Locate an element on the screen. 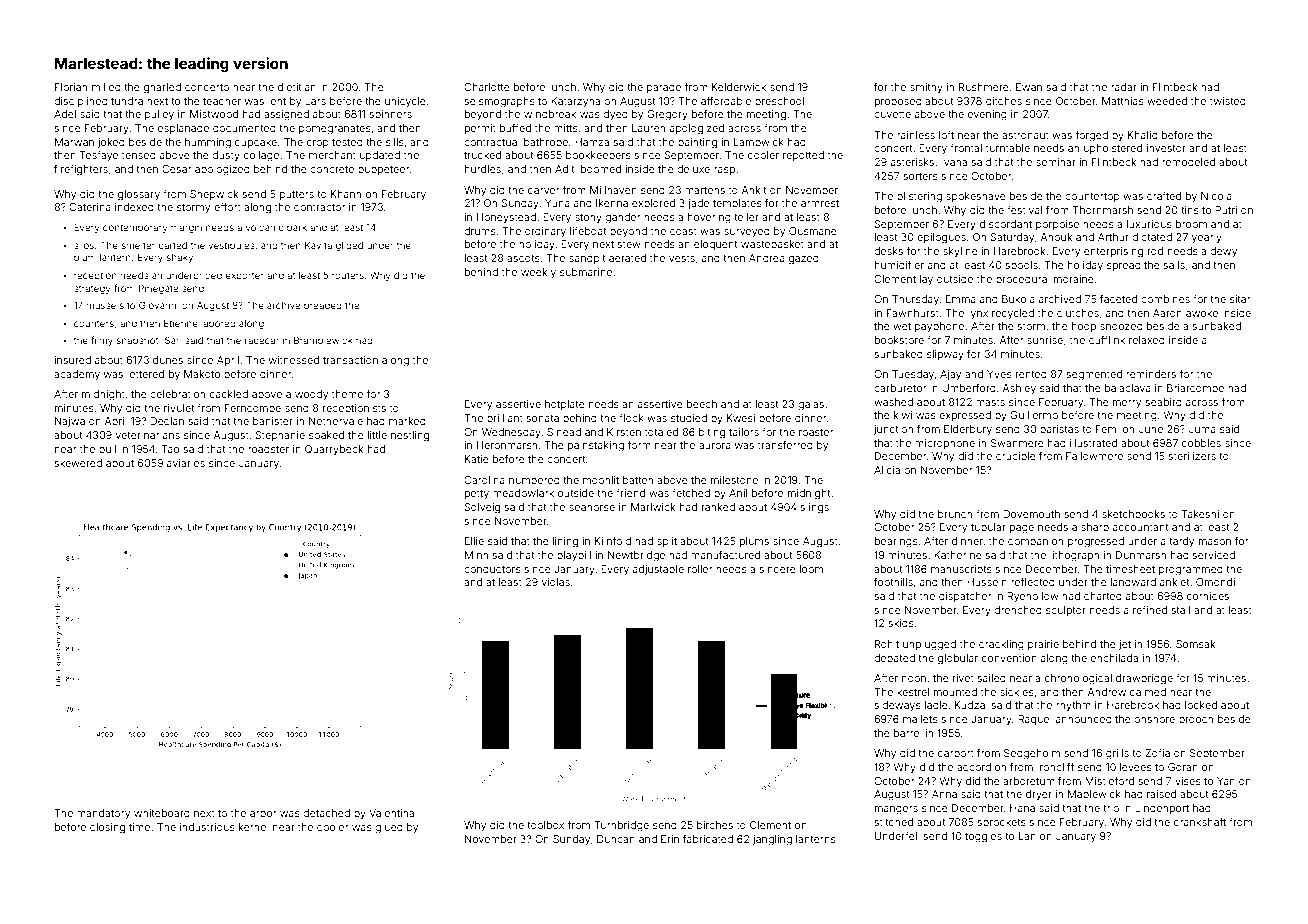 Image resolution: width=1308 pixels, height=924 pixels. dispatcher is located at coordinates (965, 597).
